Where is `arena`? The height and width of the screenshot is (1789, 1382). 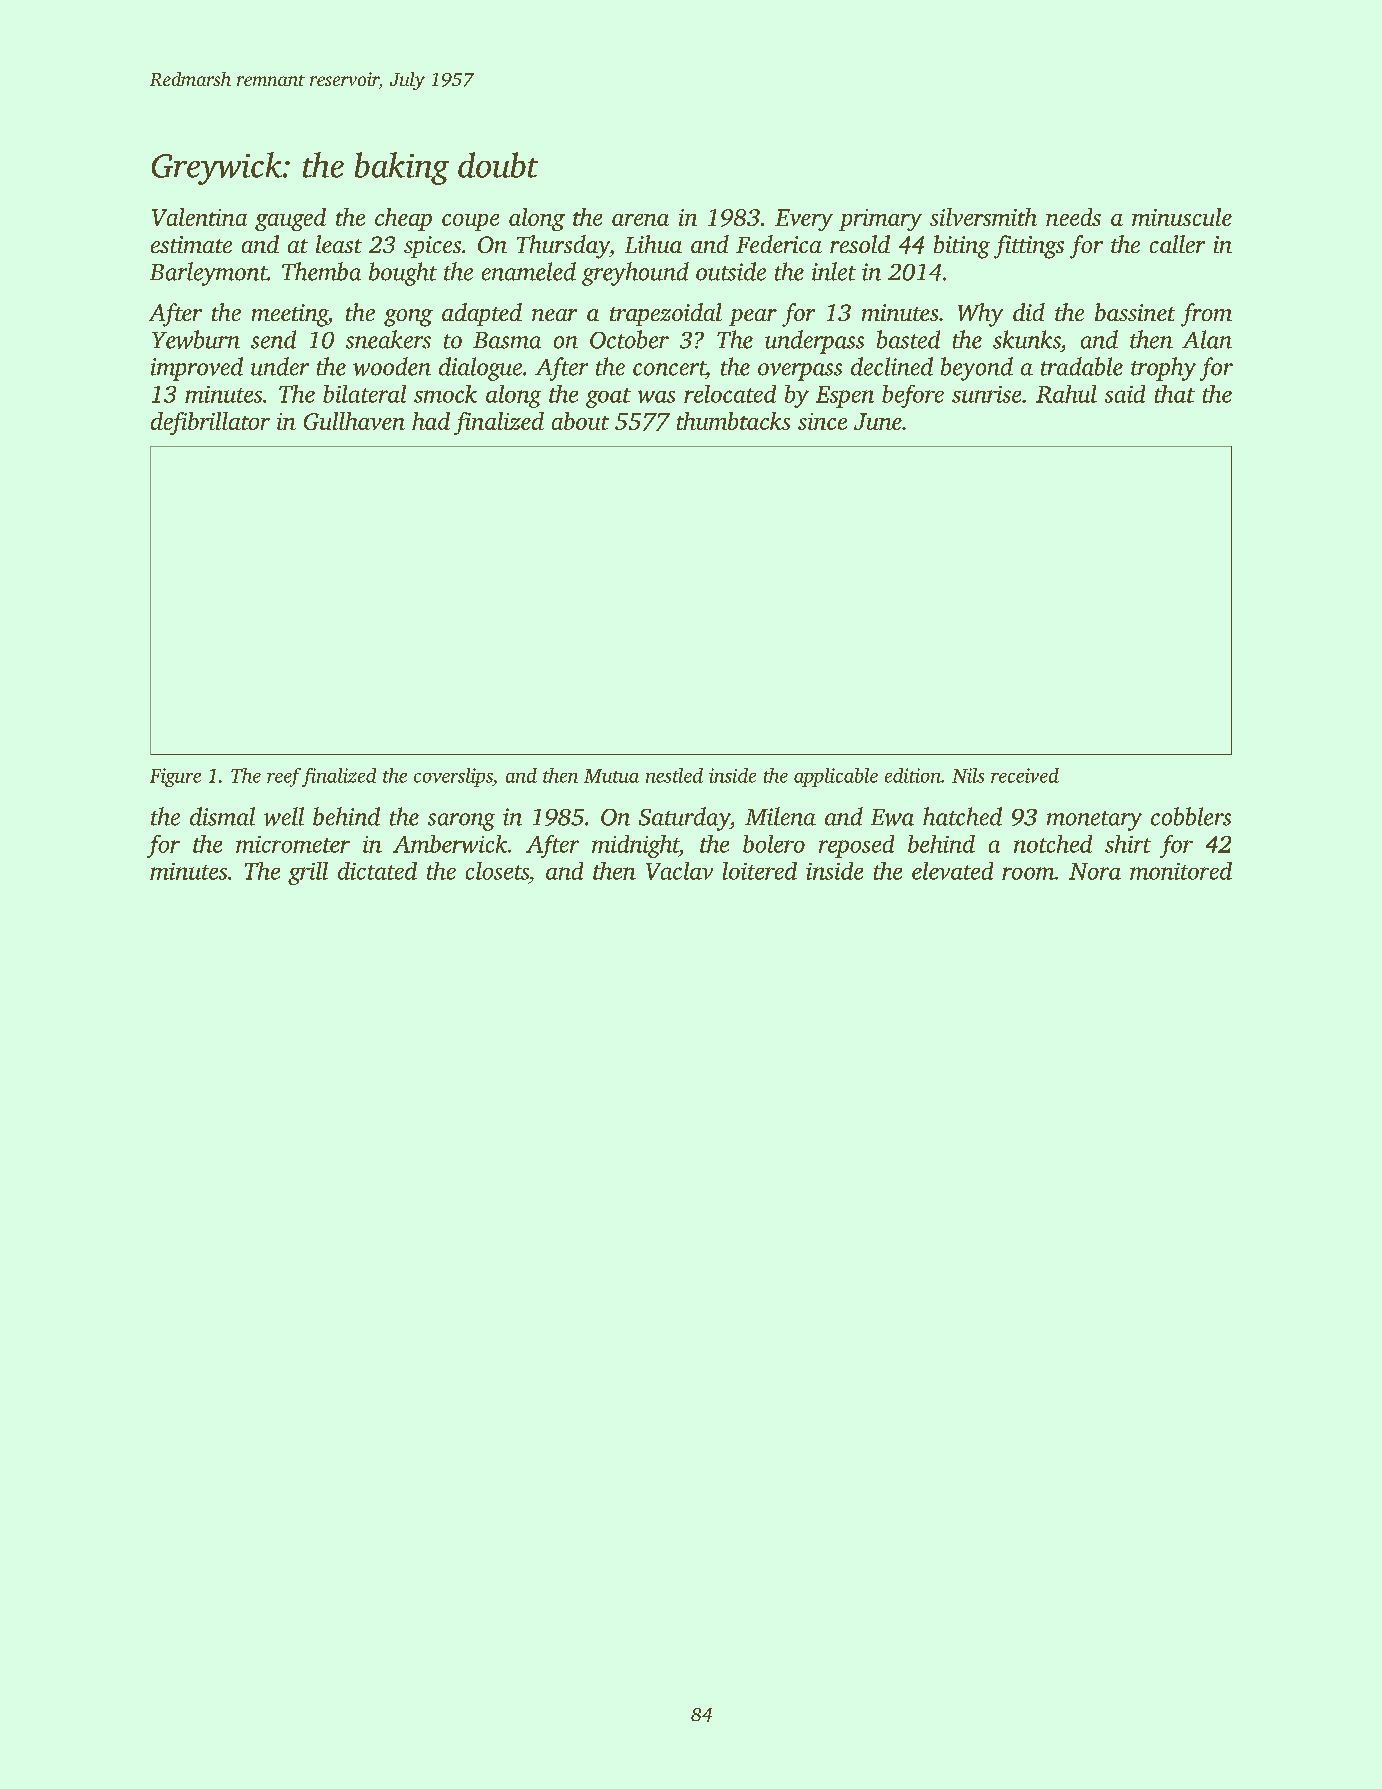 arena is located at coordinates (640, 220).
